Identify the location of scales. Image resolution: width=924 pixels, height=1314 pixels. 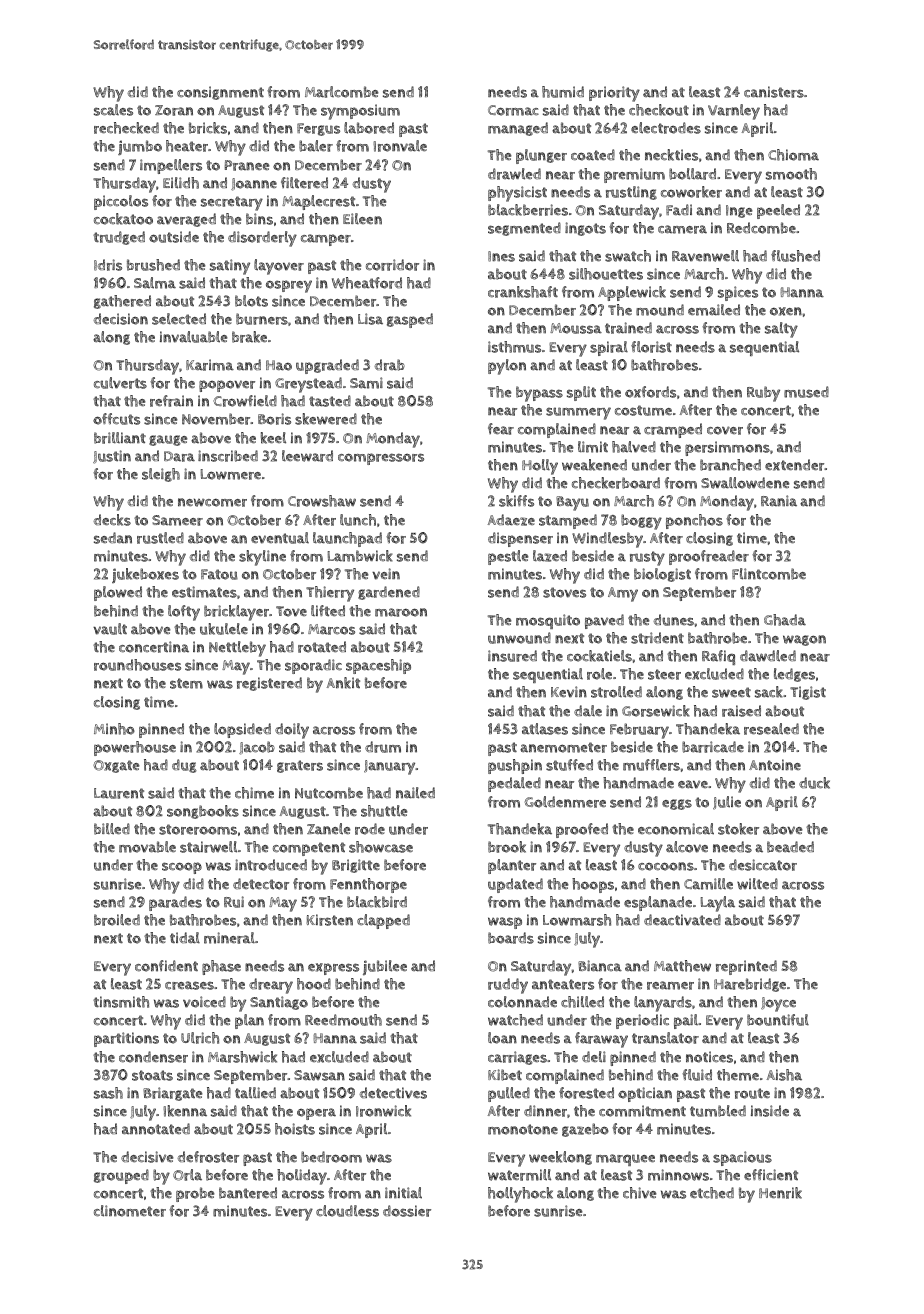
(113, 110).
